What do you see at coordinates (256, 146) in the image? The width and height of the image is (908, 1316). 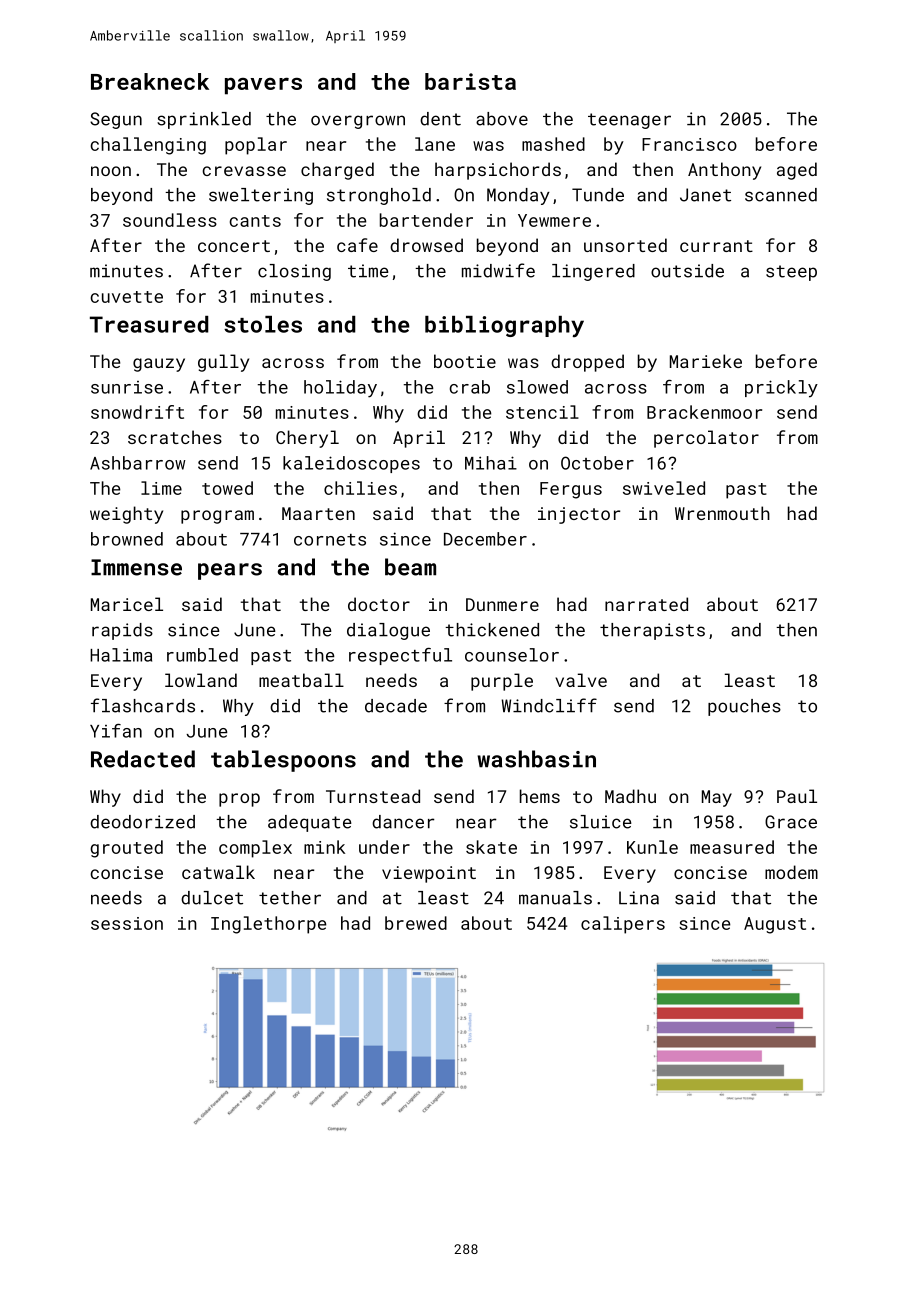 I see `poplar` at bounding box center [256, 146].
